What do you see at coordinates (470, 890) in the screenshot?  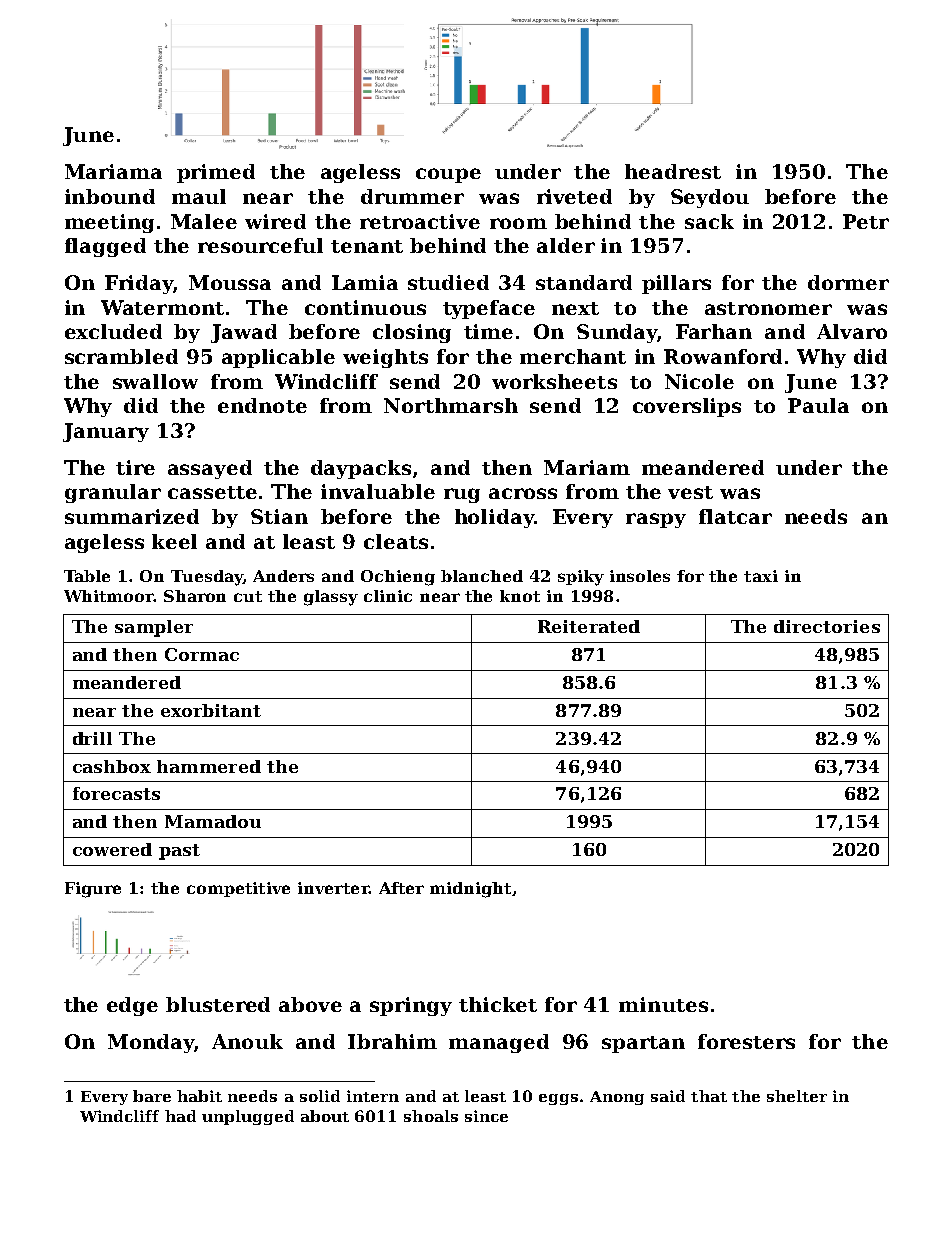 I see `midnight` at bounding box center [470, 890].
